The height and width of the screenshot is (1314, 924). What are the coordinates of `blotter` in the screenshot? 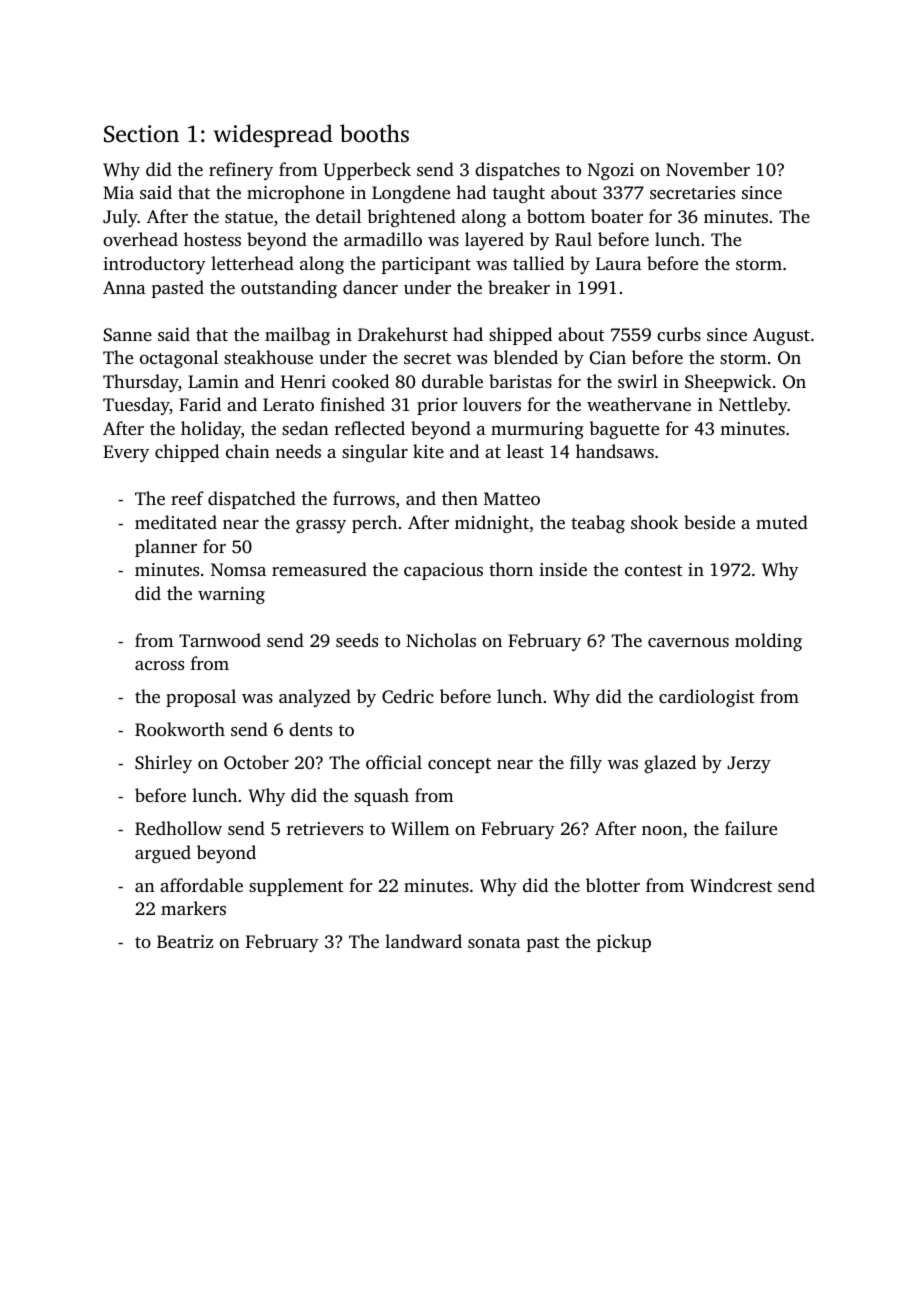 It's located at (613, 885).
